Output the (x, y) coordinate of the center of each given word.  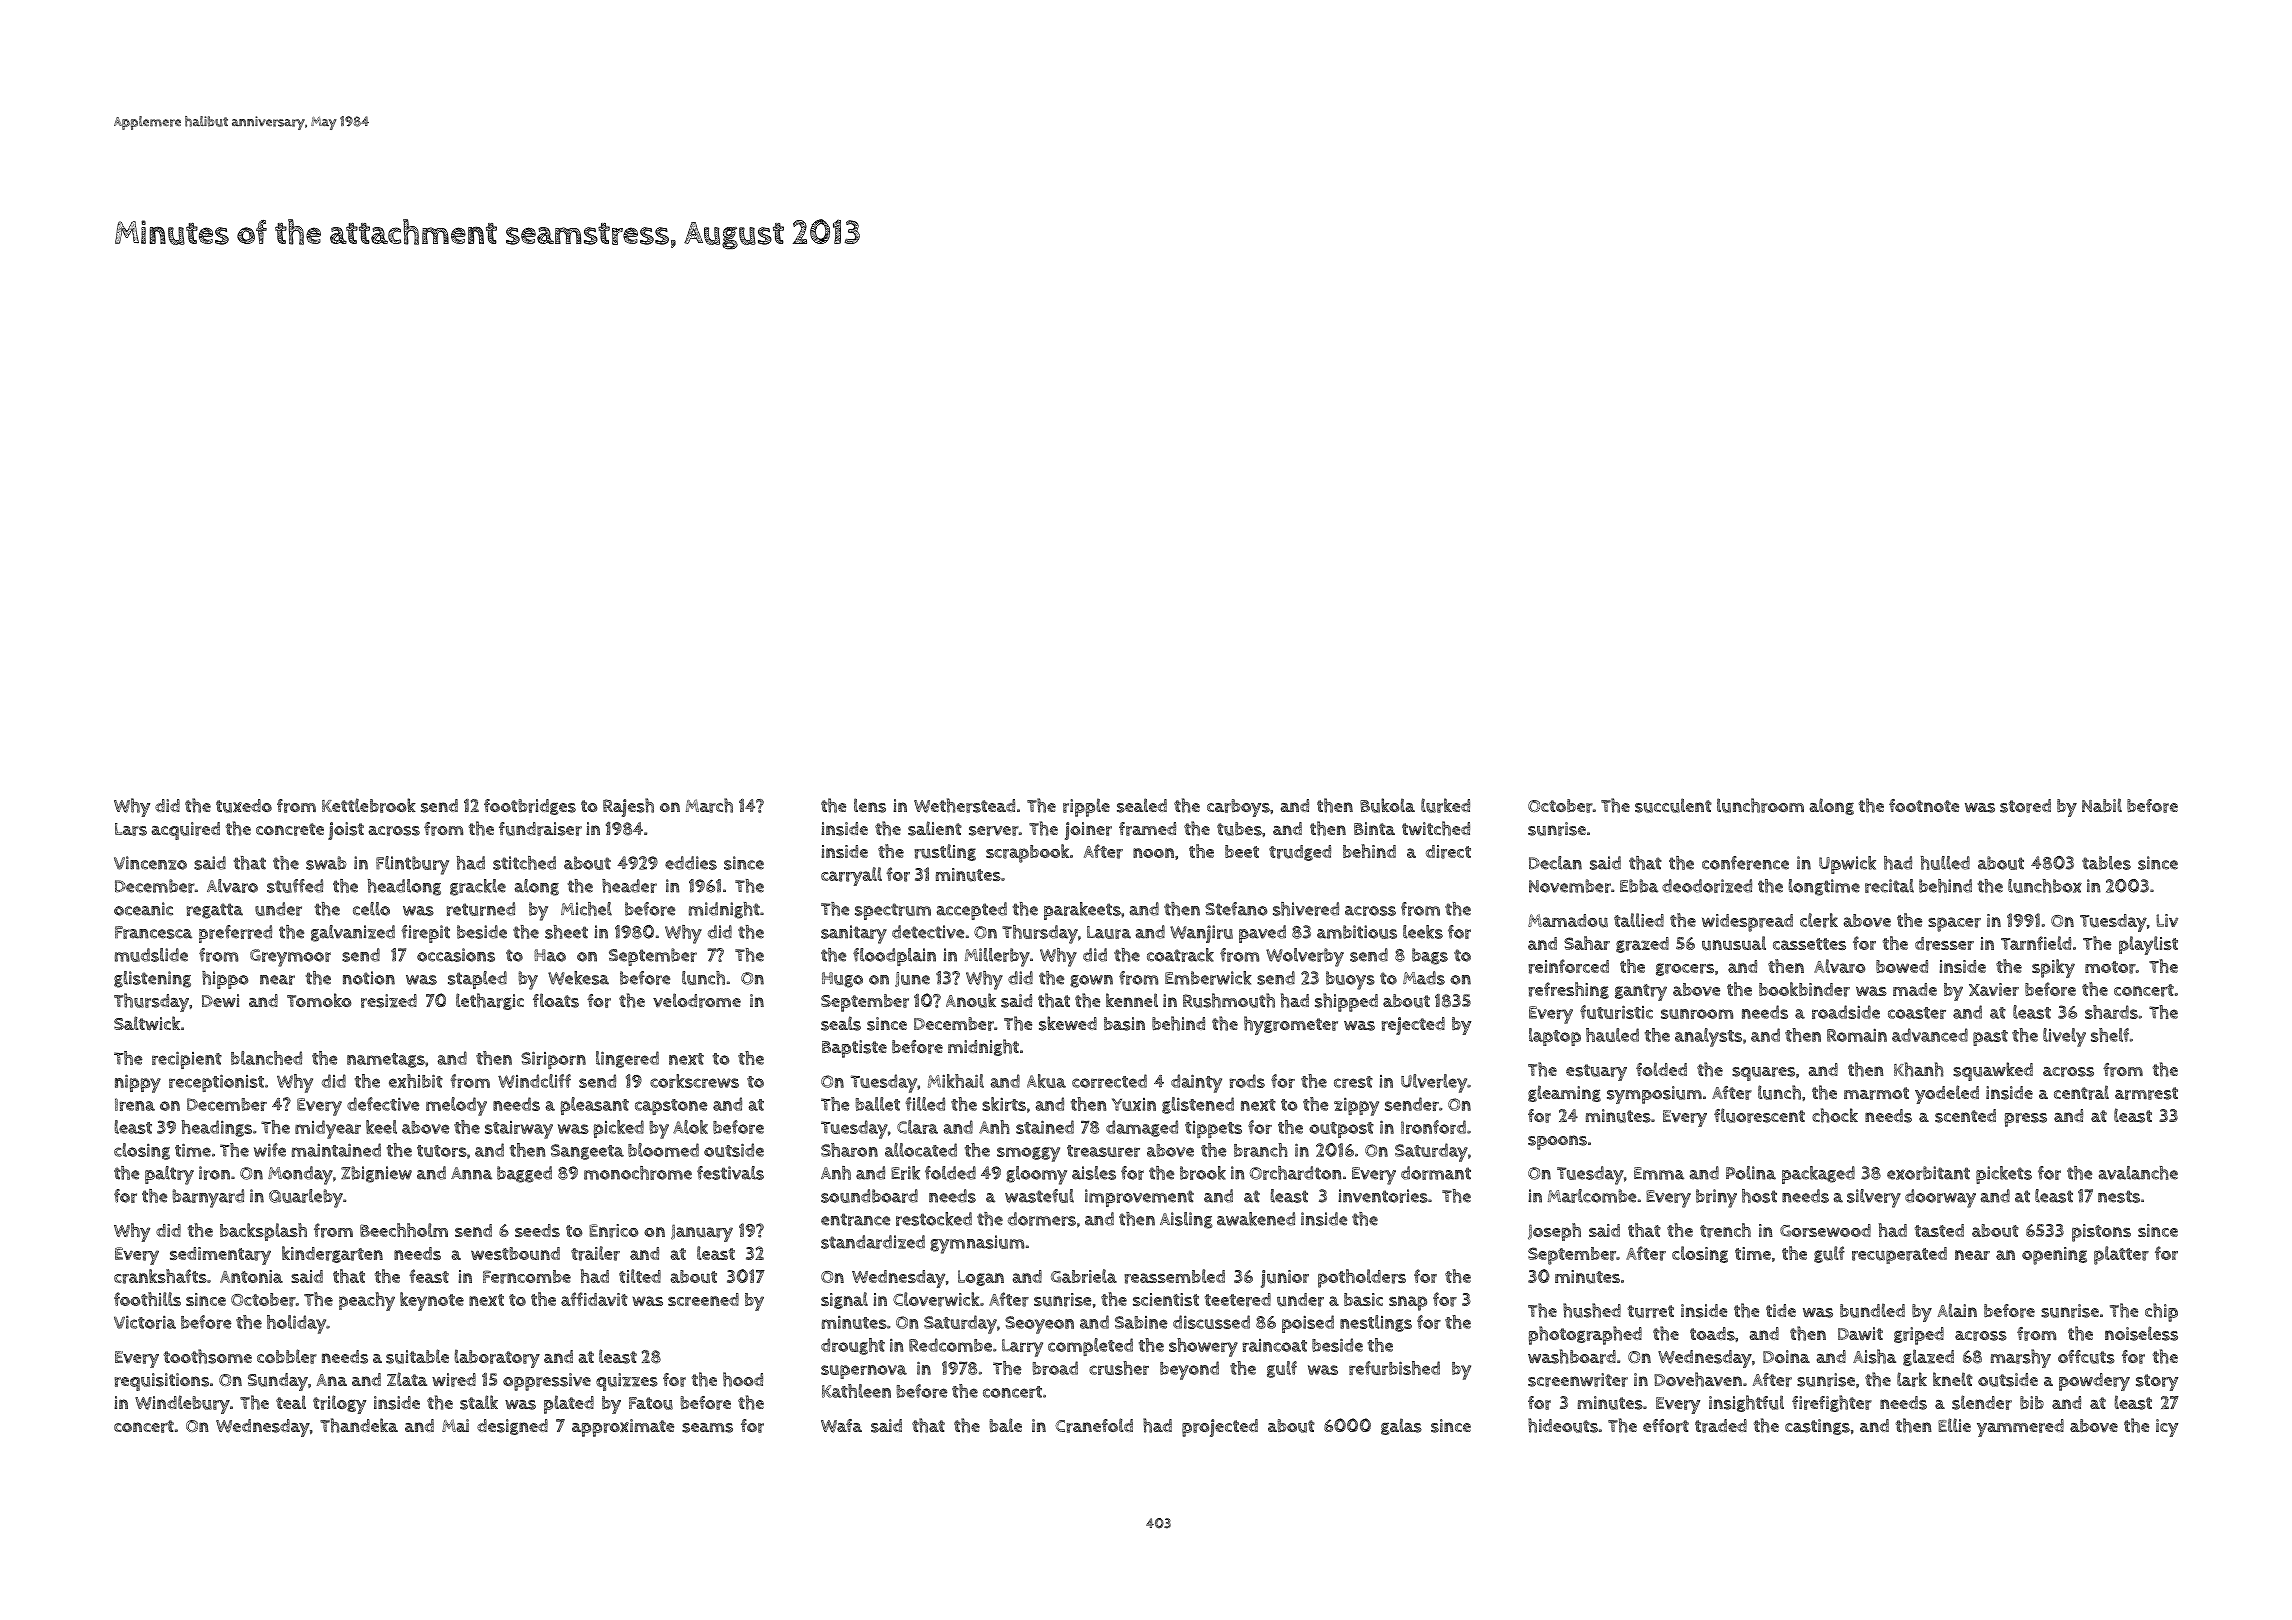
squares (1763, 1074)
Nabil (2102, 805)
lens (870, 805)
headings (216, 1128)
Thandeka (359, 1425)
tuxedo (244, 806)
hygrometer (1291, 1025)
